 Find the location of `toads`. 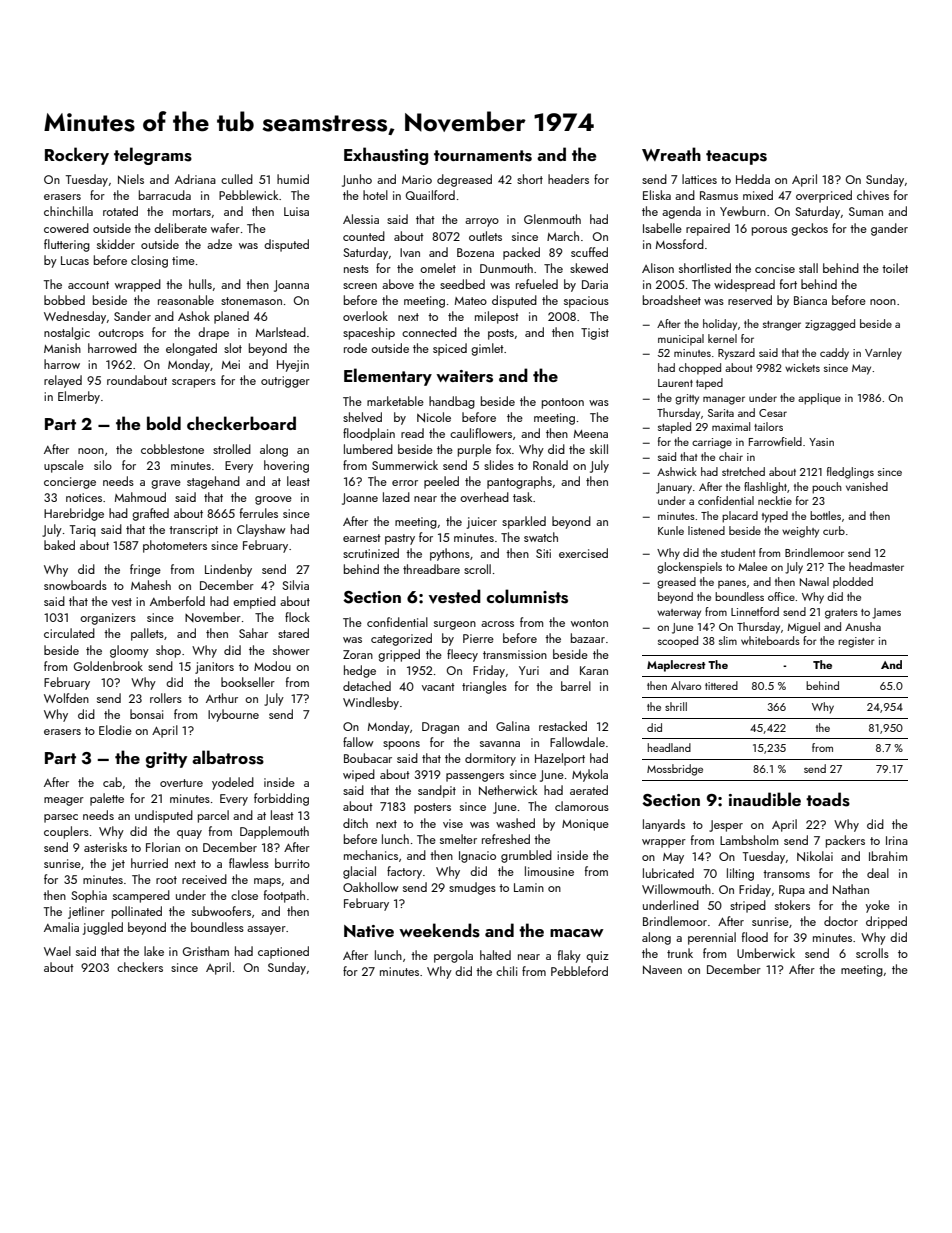

toads is located at coordinates (828, 799).
